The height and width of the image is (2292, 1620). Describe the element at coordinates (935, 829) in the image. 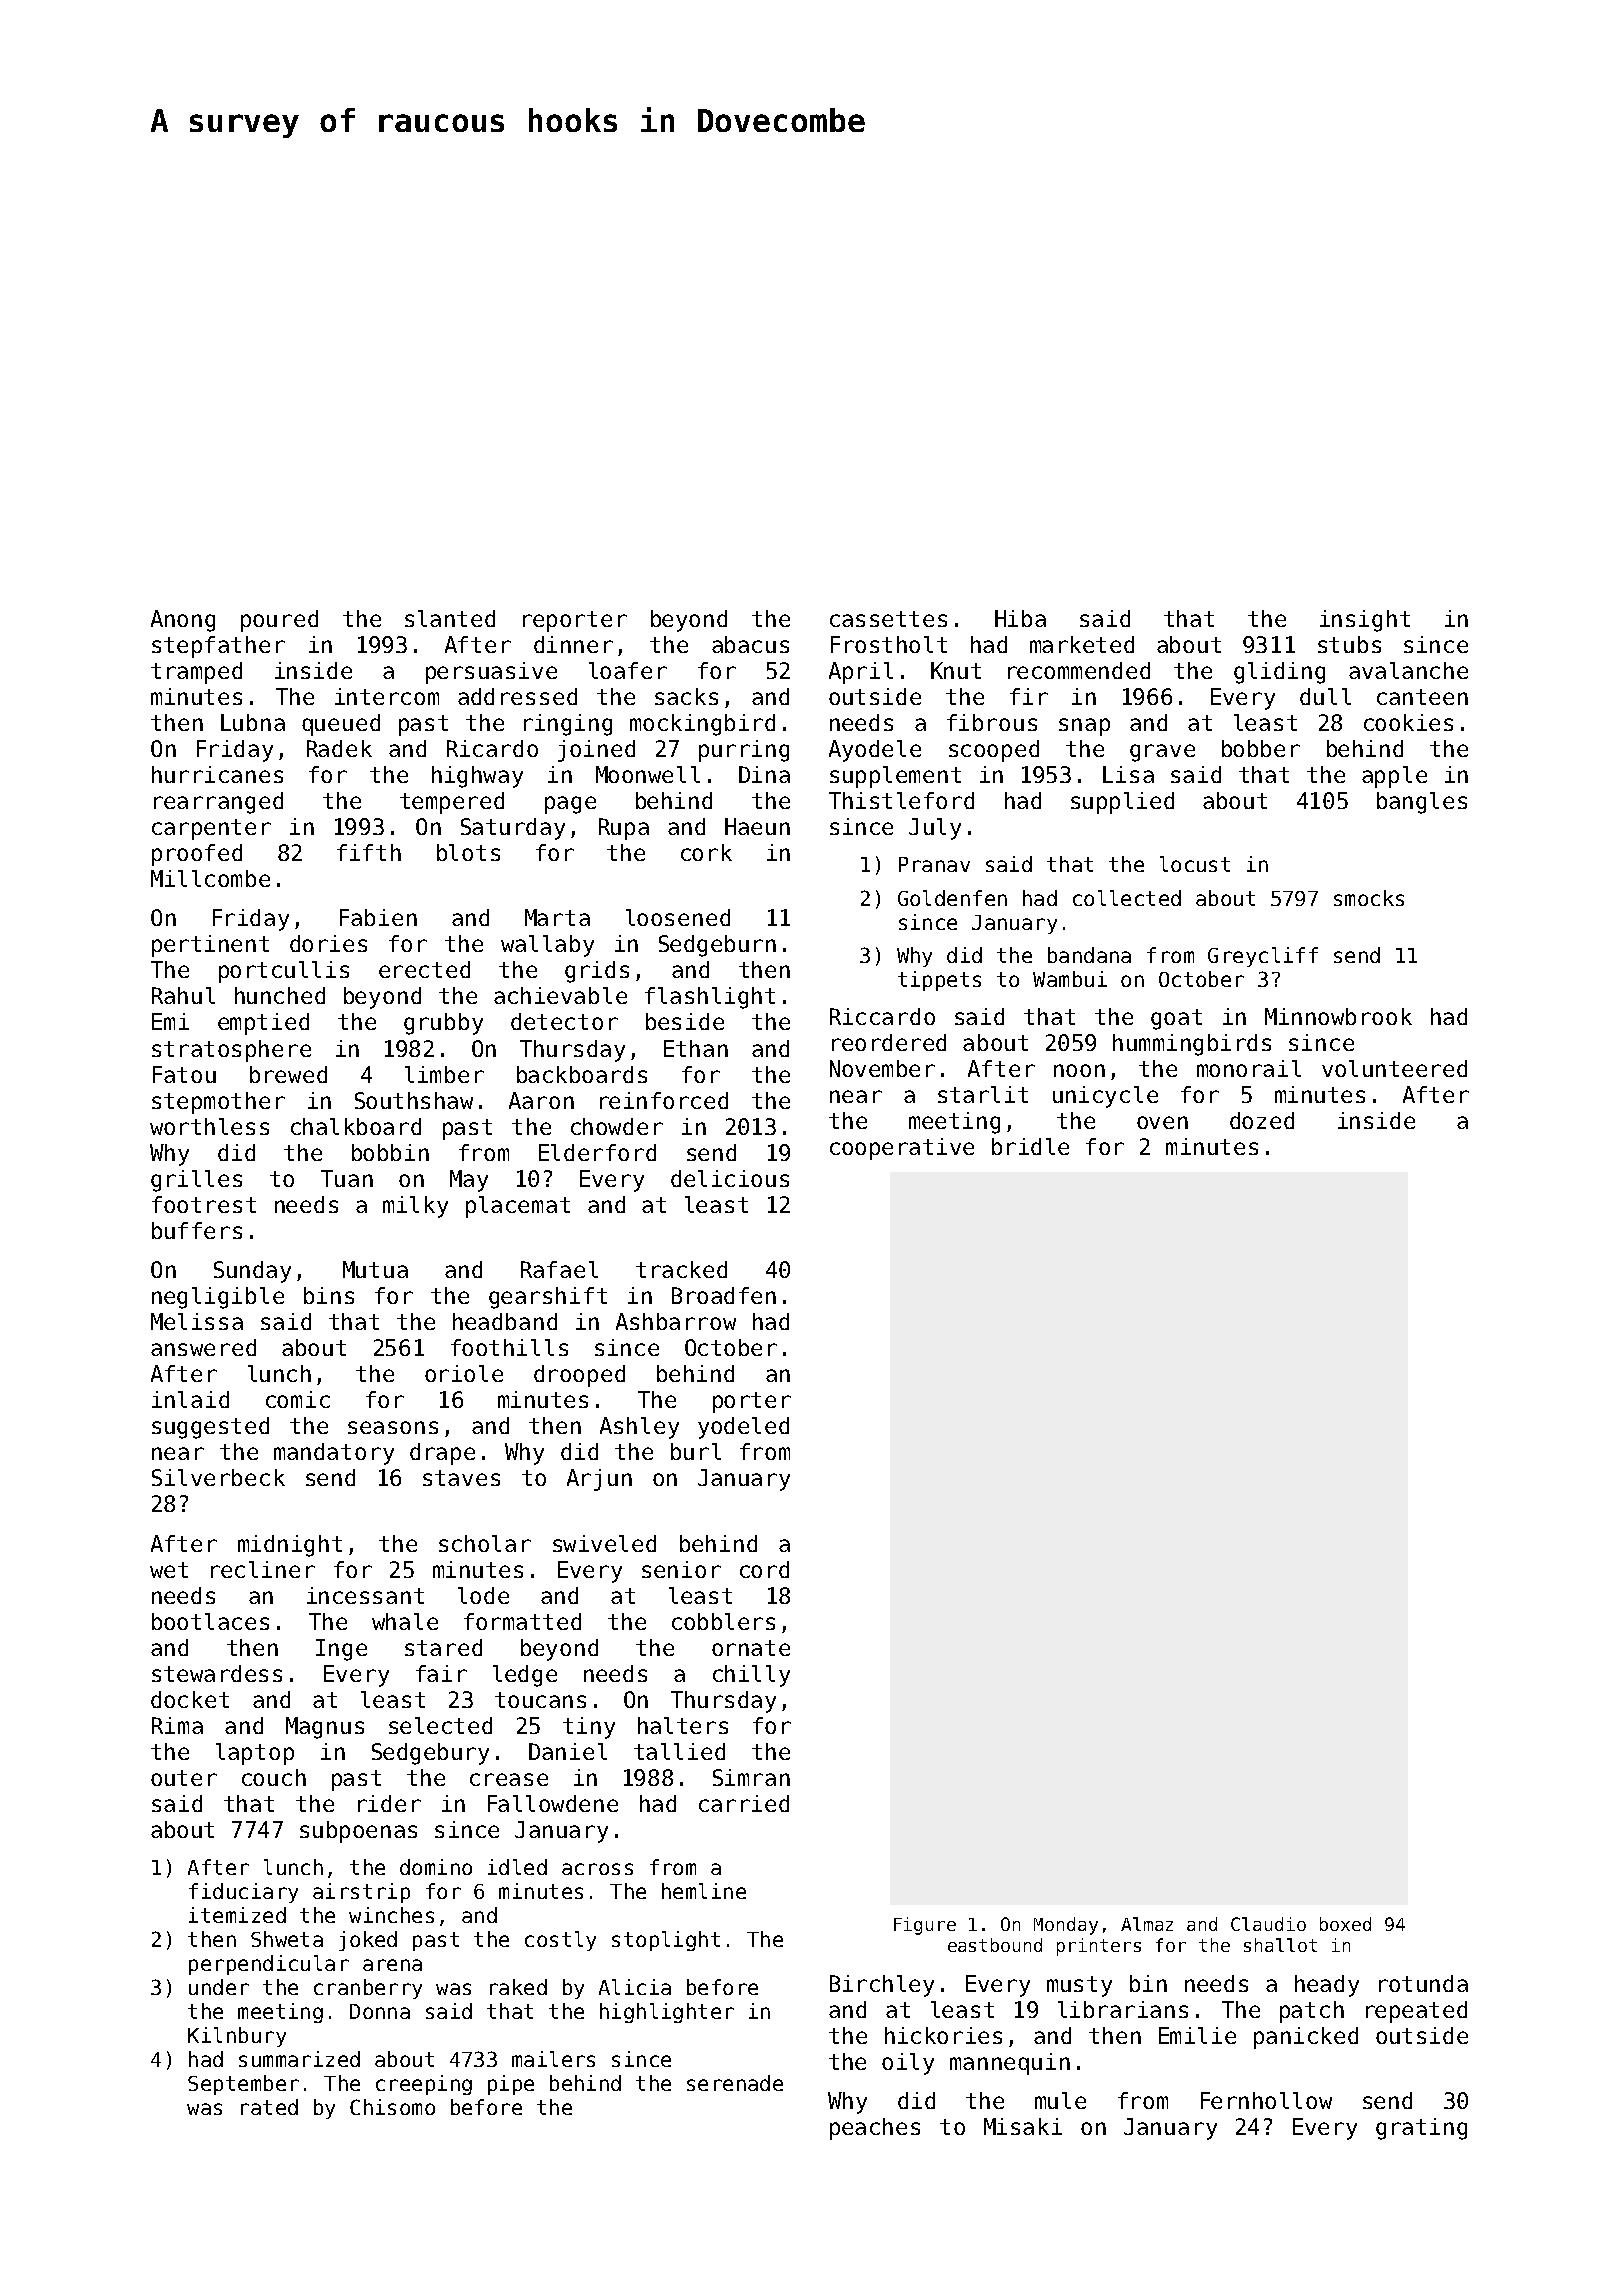

I see `July` at that location.
